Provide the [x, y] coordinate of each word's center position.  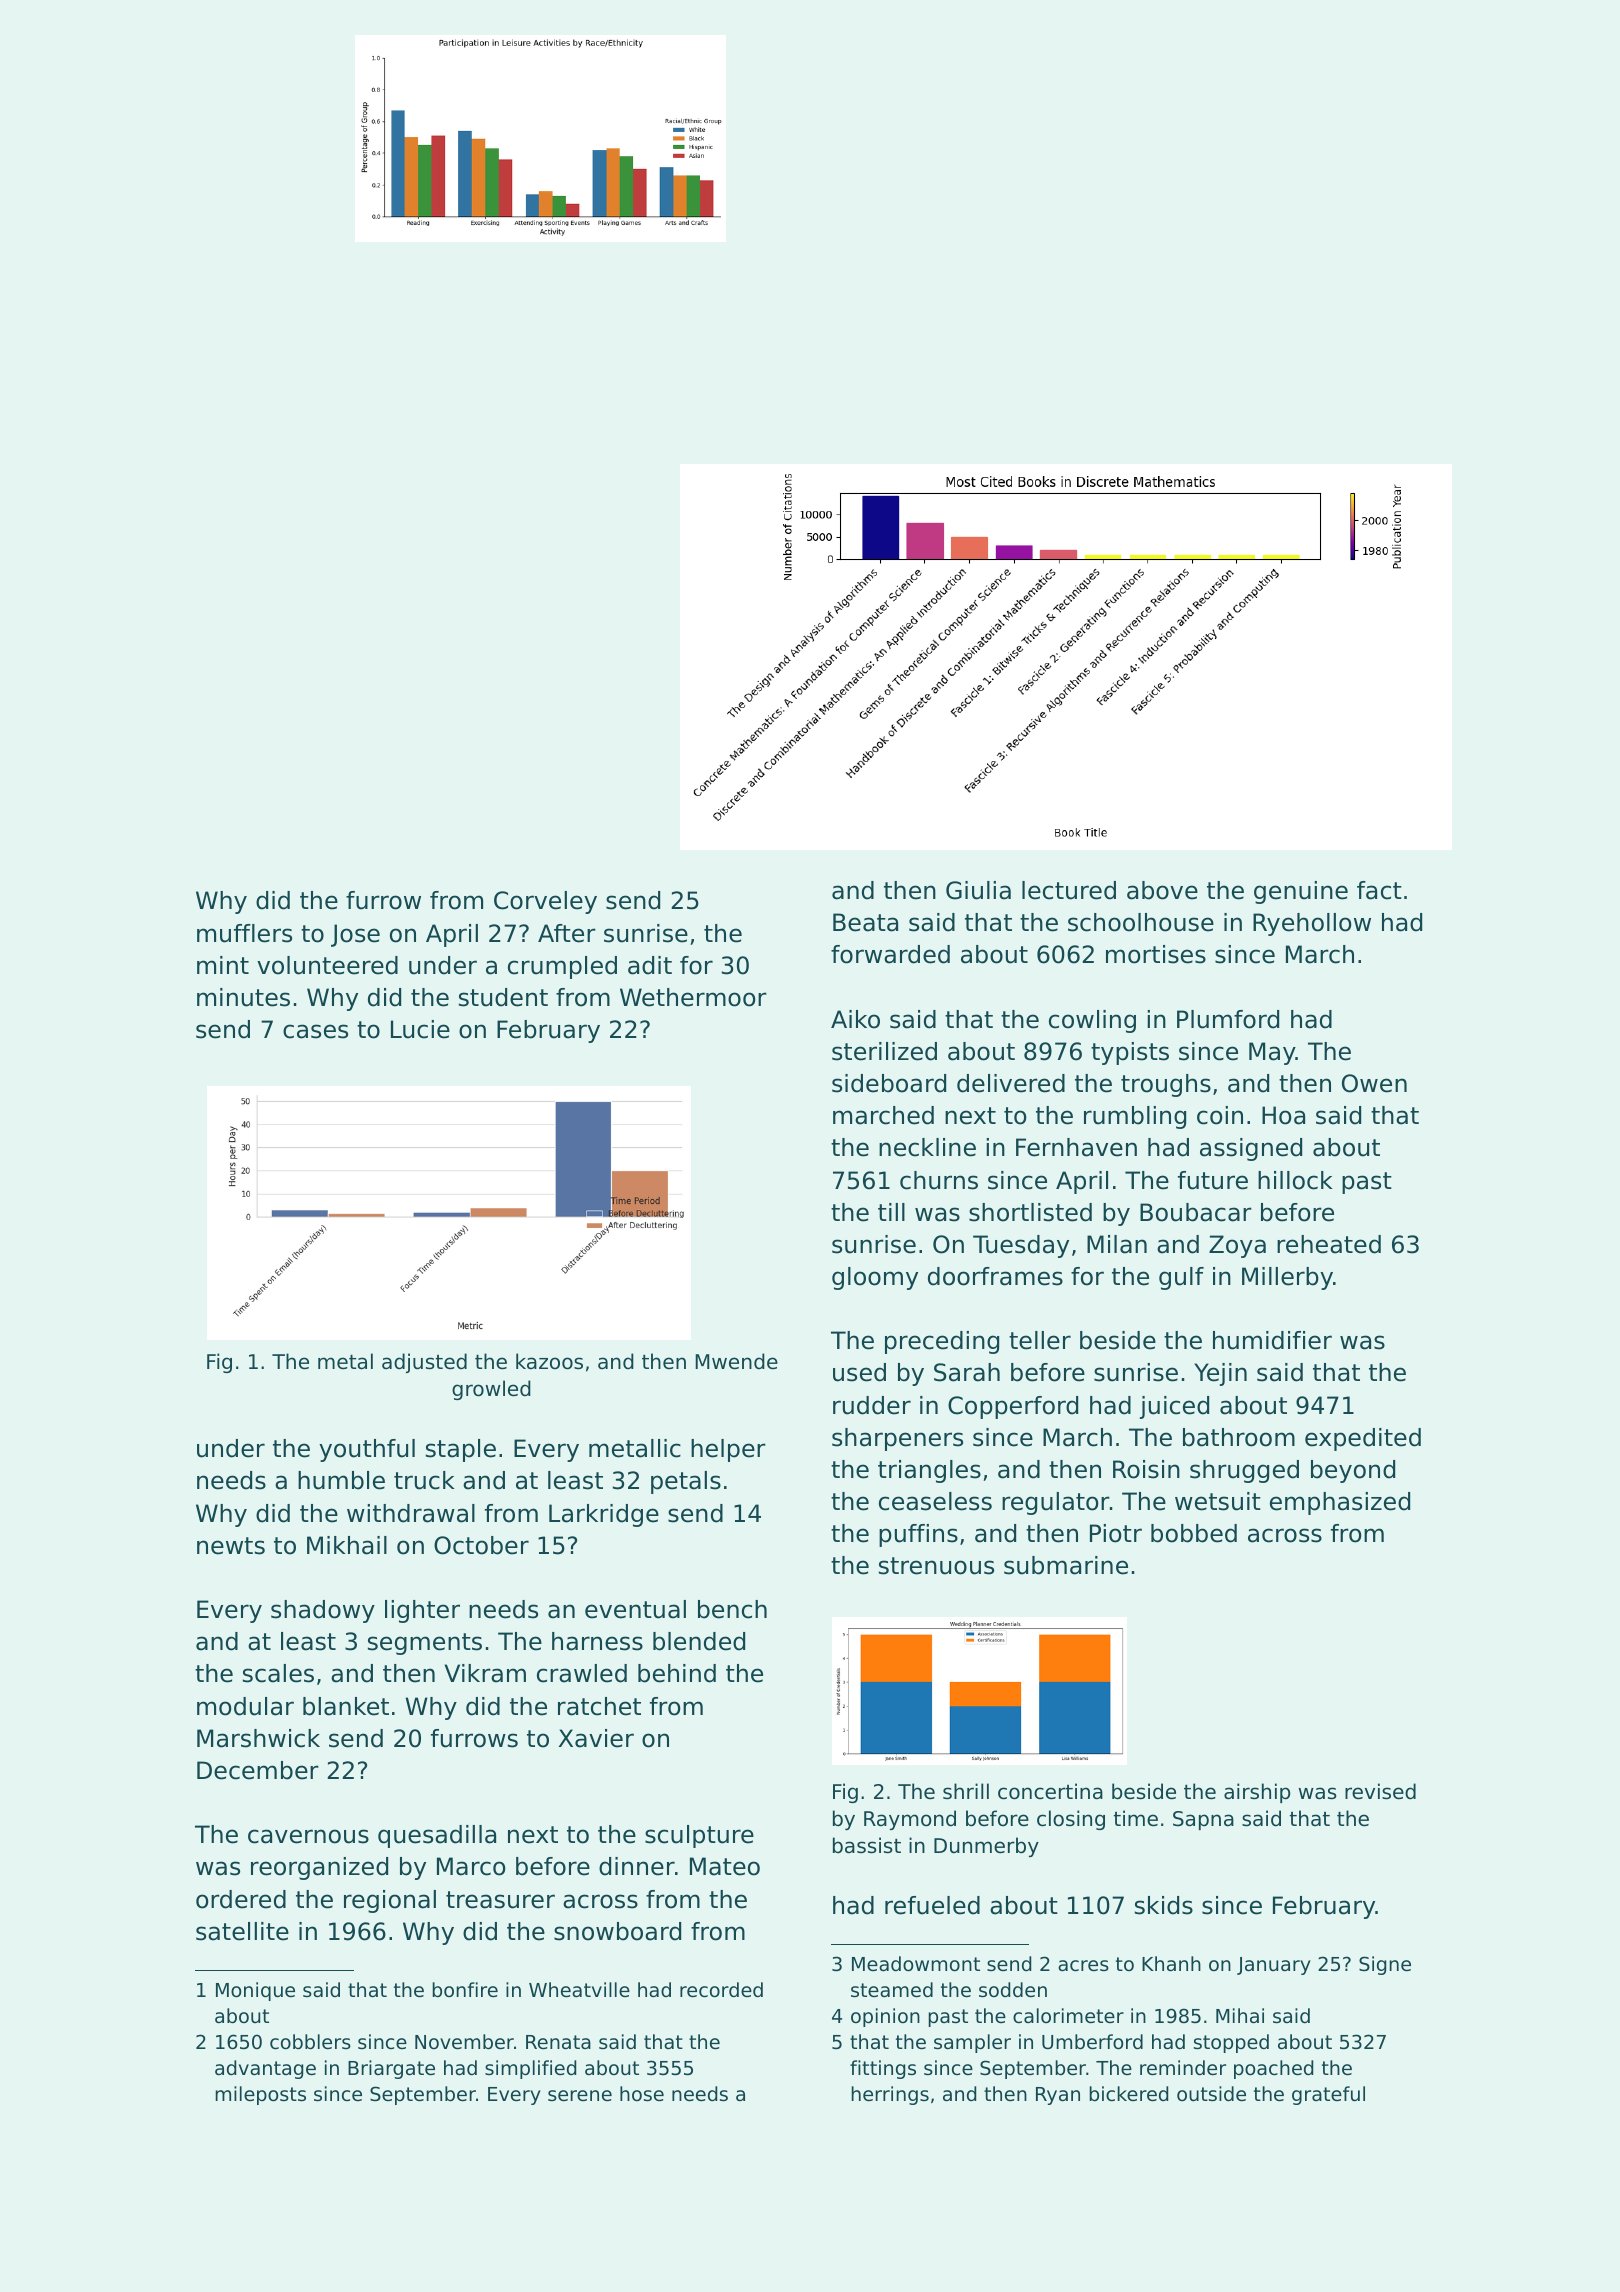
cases [315, 1031]
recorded [721, 1989]
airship [1257, 1793]
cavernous [308, 1836]
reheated [1329, 1244]
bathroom [1239, 1437]
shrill [966, 1791]
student [503, 997]
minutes [243, 997]
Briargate [391, 2069]
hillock [1295, 1180]
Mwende [736, 1361]
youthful [367, 1450]
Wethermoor [693, 997]
